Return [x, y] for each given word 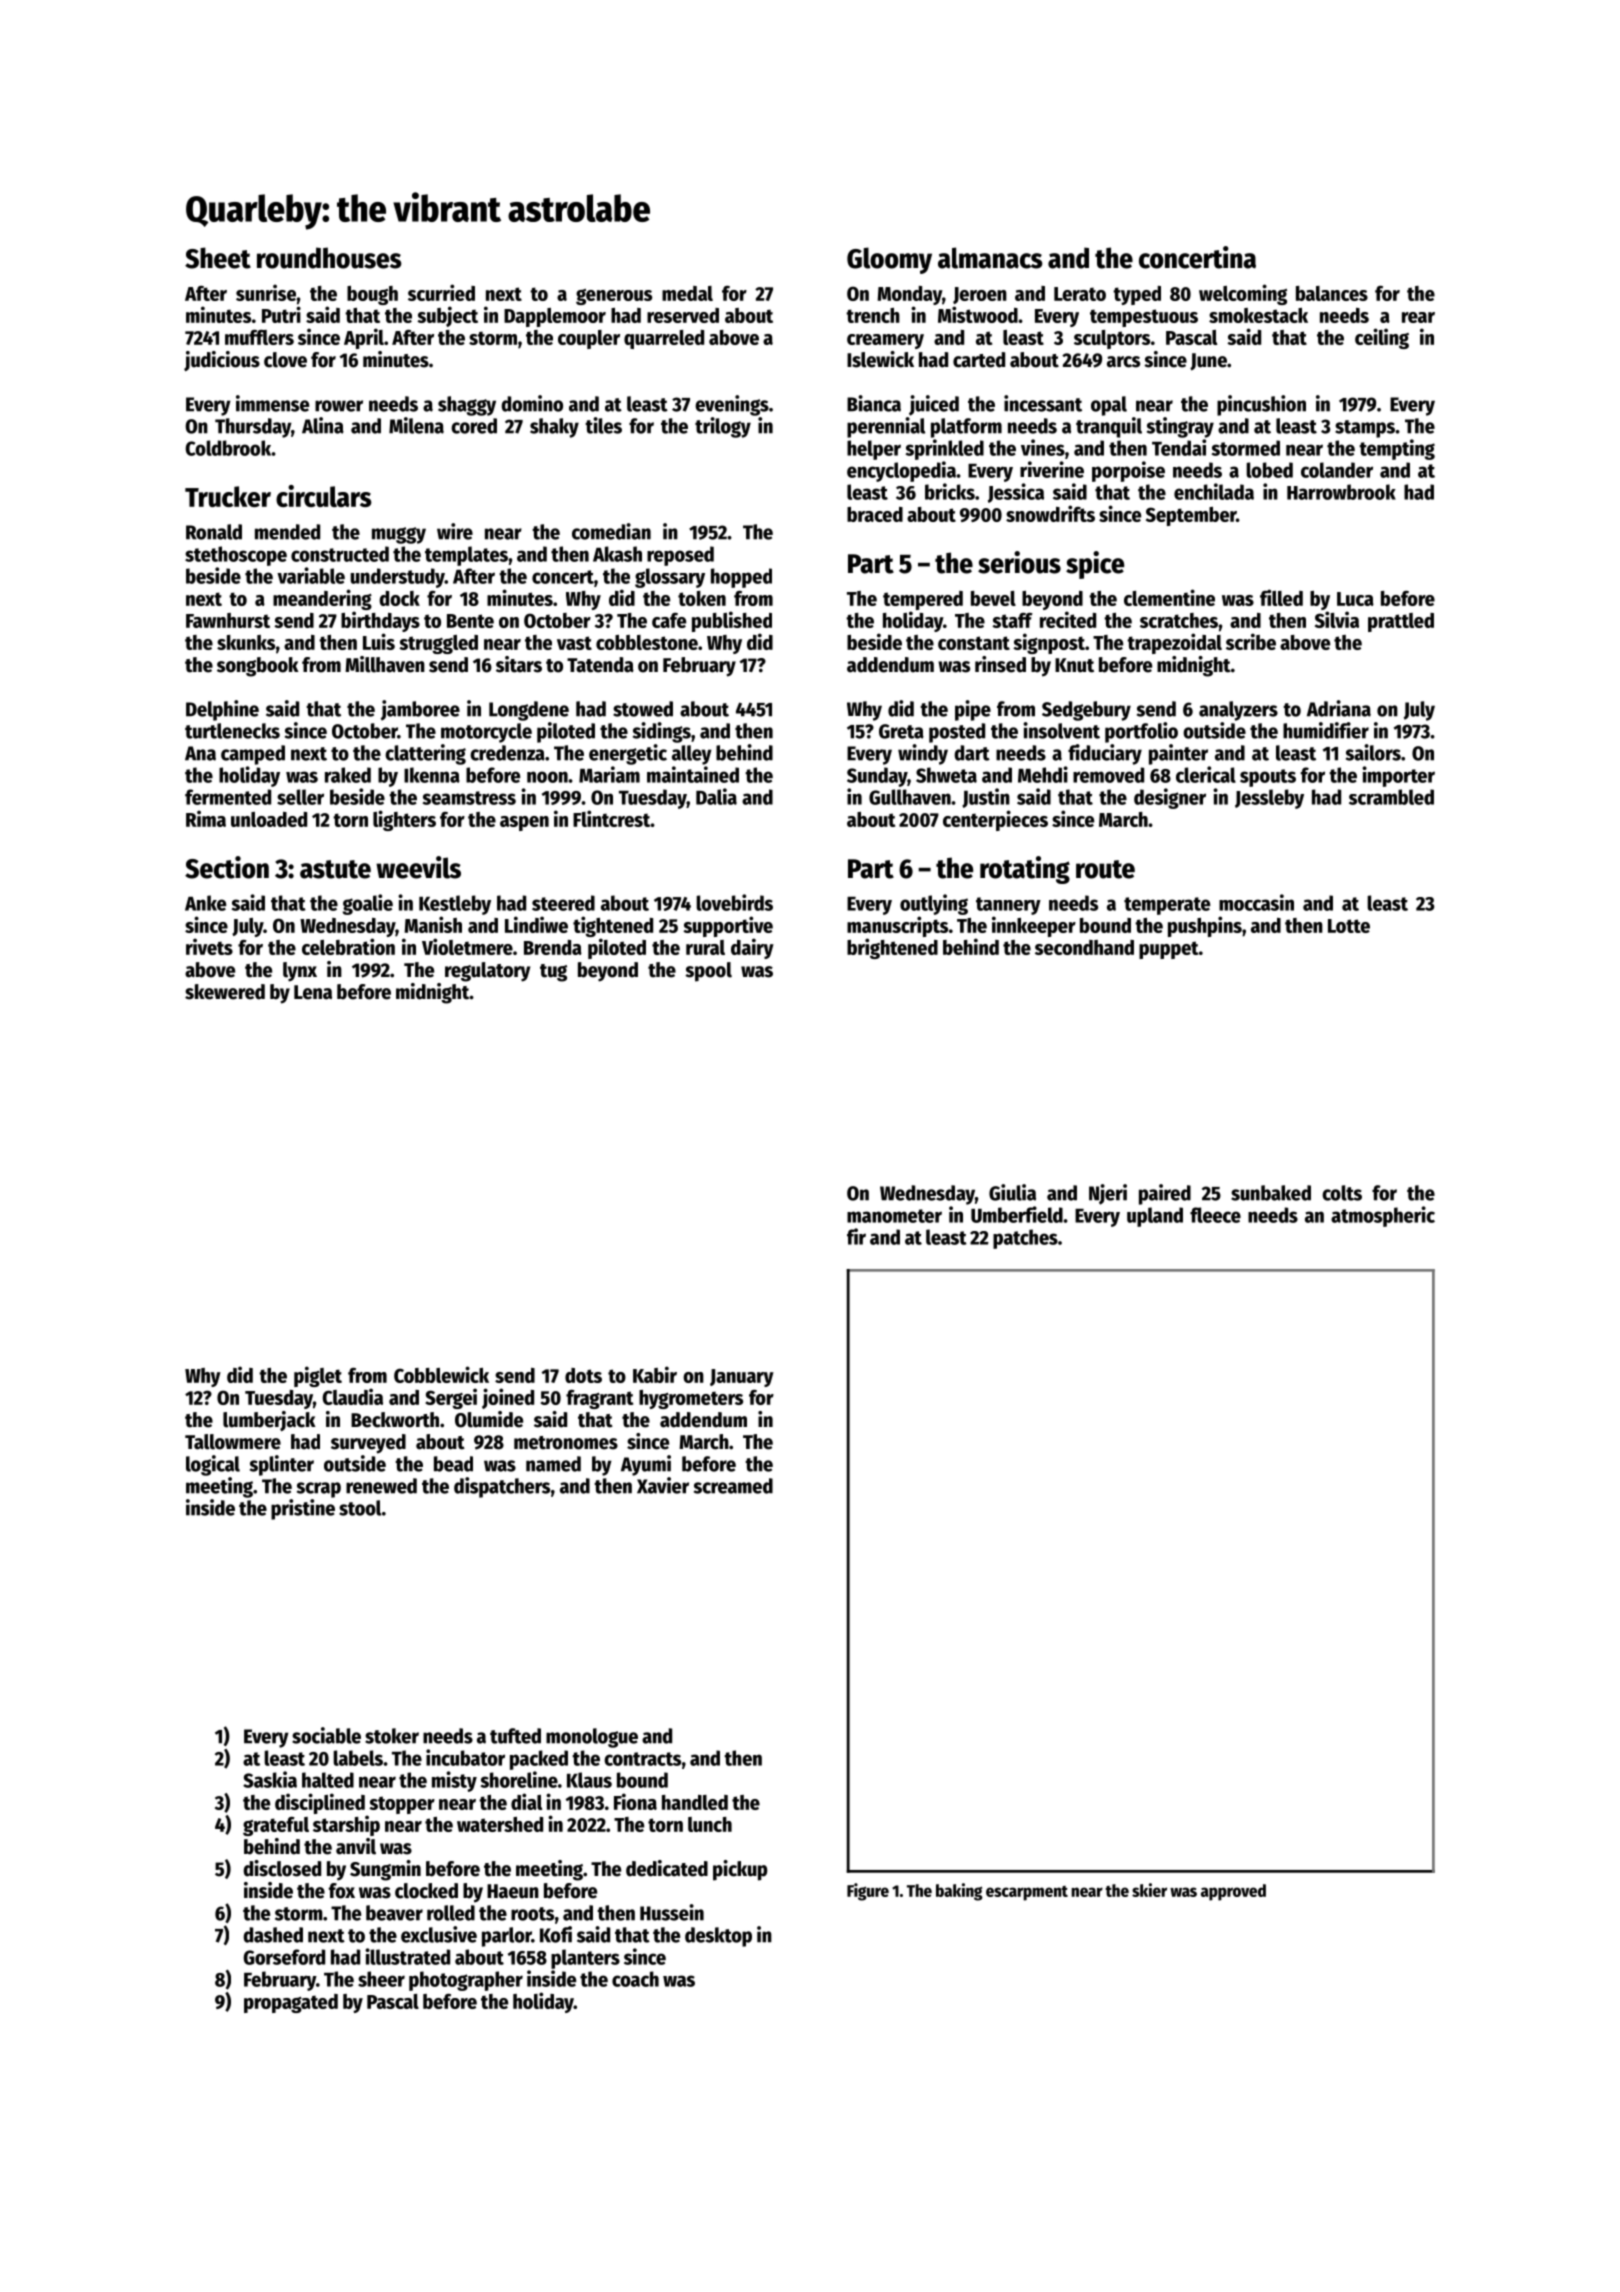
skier [1149, 1890]
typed [1137, 295]
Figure [868, 1892]
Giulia [1012, 1192]
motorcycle [486, 733]
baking [959, 1892]
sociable [326, 1735]
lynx [300, 972]
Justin [986, 798]
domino [532, 403]
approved [1233, 1892]
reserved [683, 315]
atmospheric [1383, 1216]
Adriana [1339, 708]
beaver [394, 1913]
